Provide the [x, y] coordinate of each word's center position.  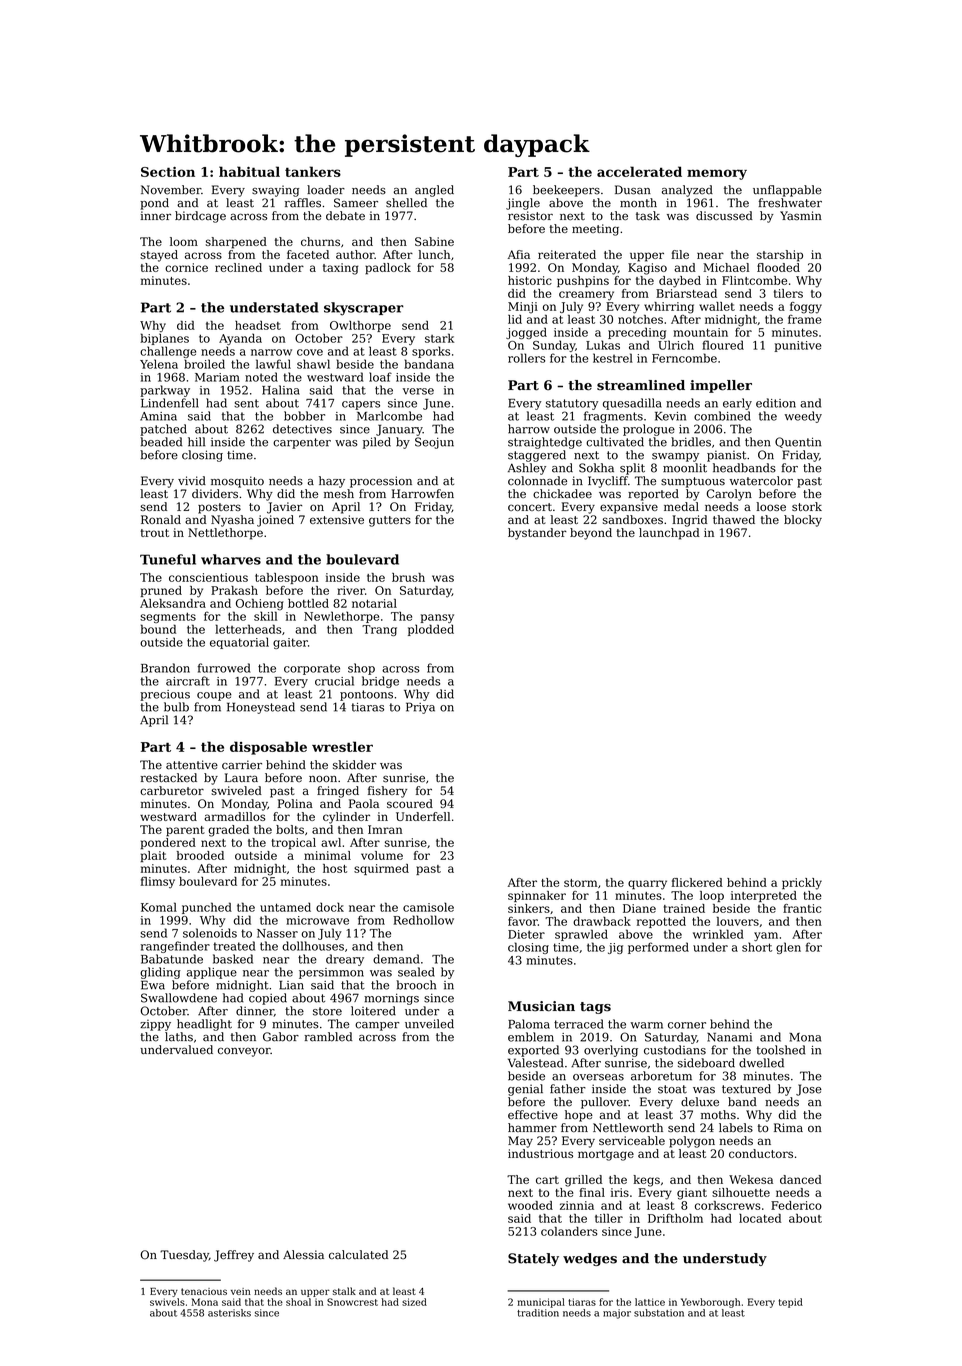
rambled [328, 1037]
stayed [159, 256]
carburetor [172, 790]
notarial [374, 603]
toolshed [780, 1050]
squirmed [381, 869]
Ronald [161, 519]
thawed [734, 519]
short [757, 947]
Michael [726, 267]
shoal [298, 1302]
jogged [526, 333]
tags [595, 1008]
